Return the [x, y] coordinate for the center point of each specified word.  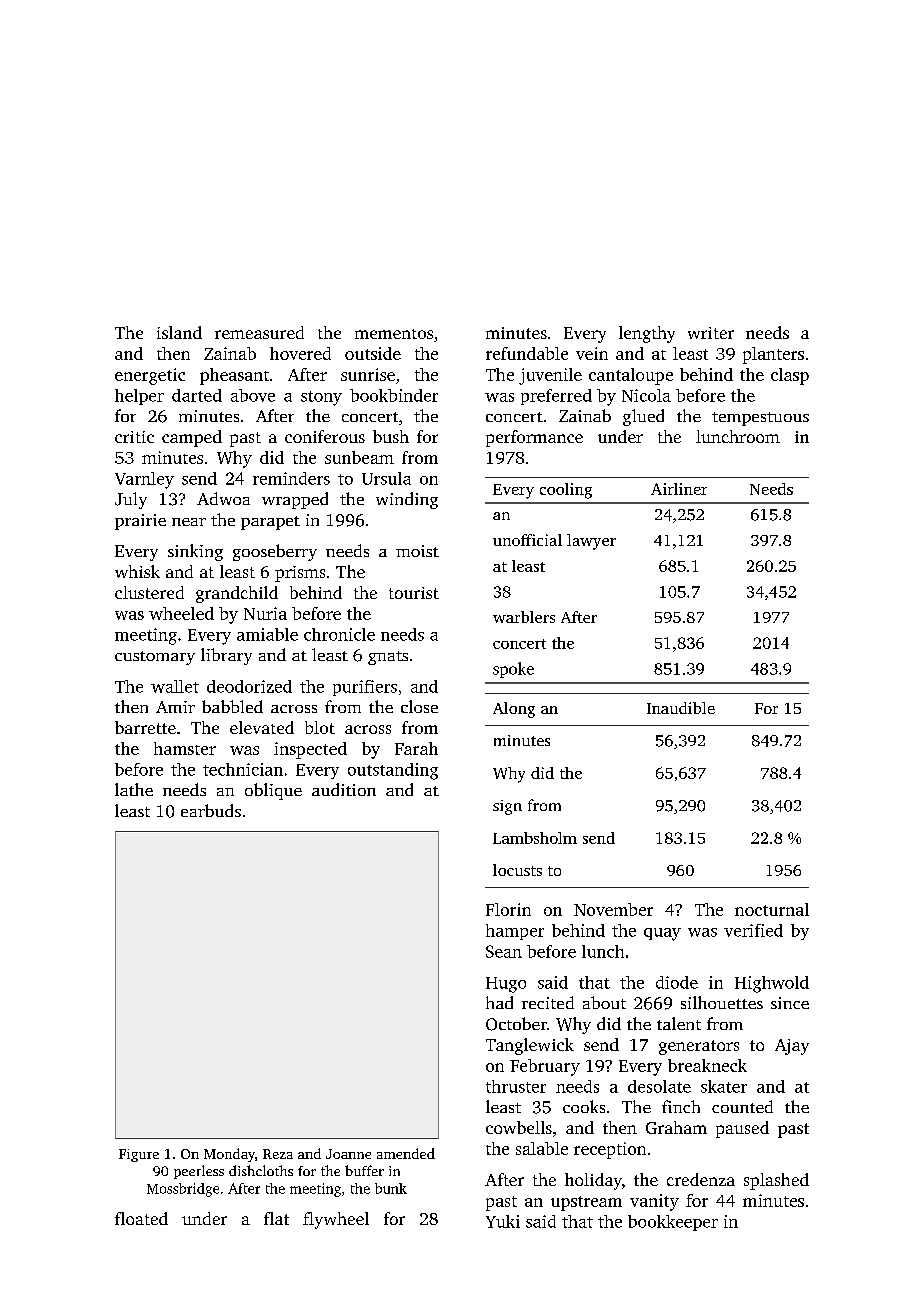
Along [514, 710]
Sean [504, 951]
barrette [145, 727]
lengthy [647, 334]
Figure [139, 1155]
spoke [513, 670]
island [179, 332]
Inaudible [681, 708]
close [419, 706]
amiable [267, 634]
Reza [278, 1154]
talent [679, 1023]
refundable [527, 353]
